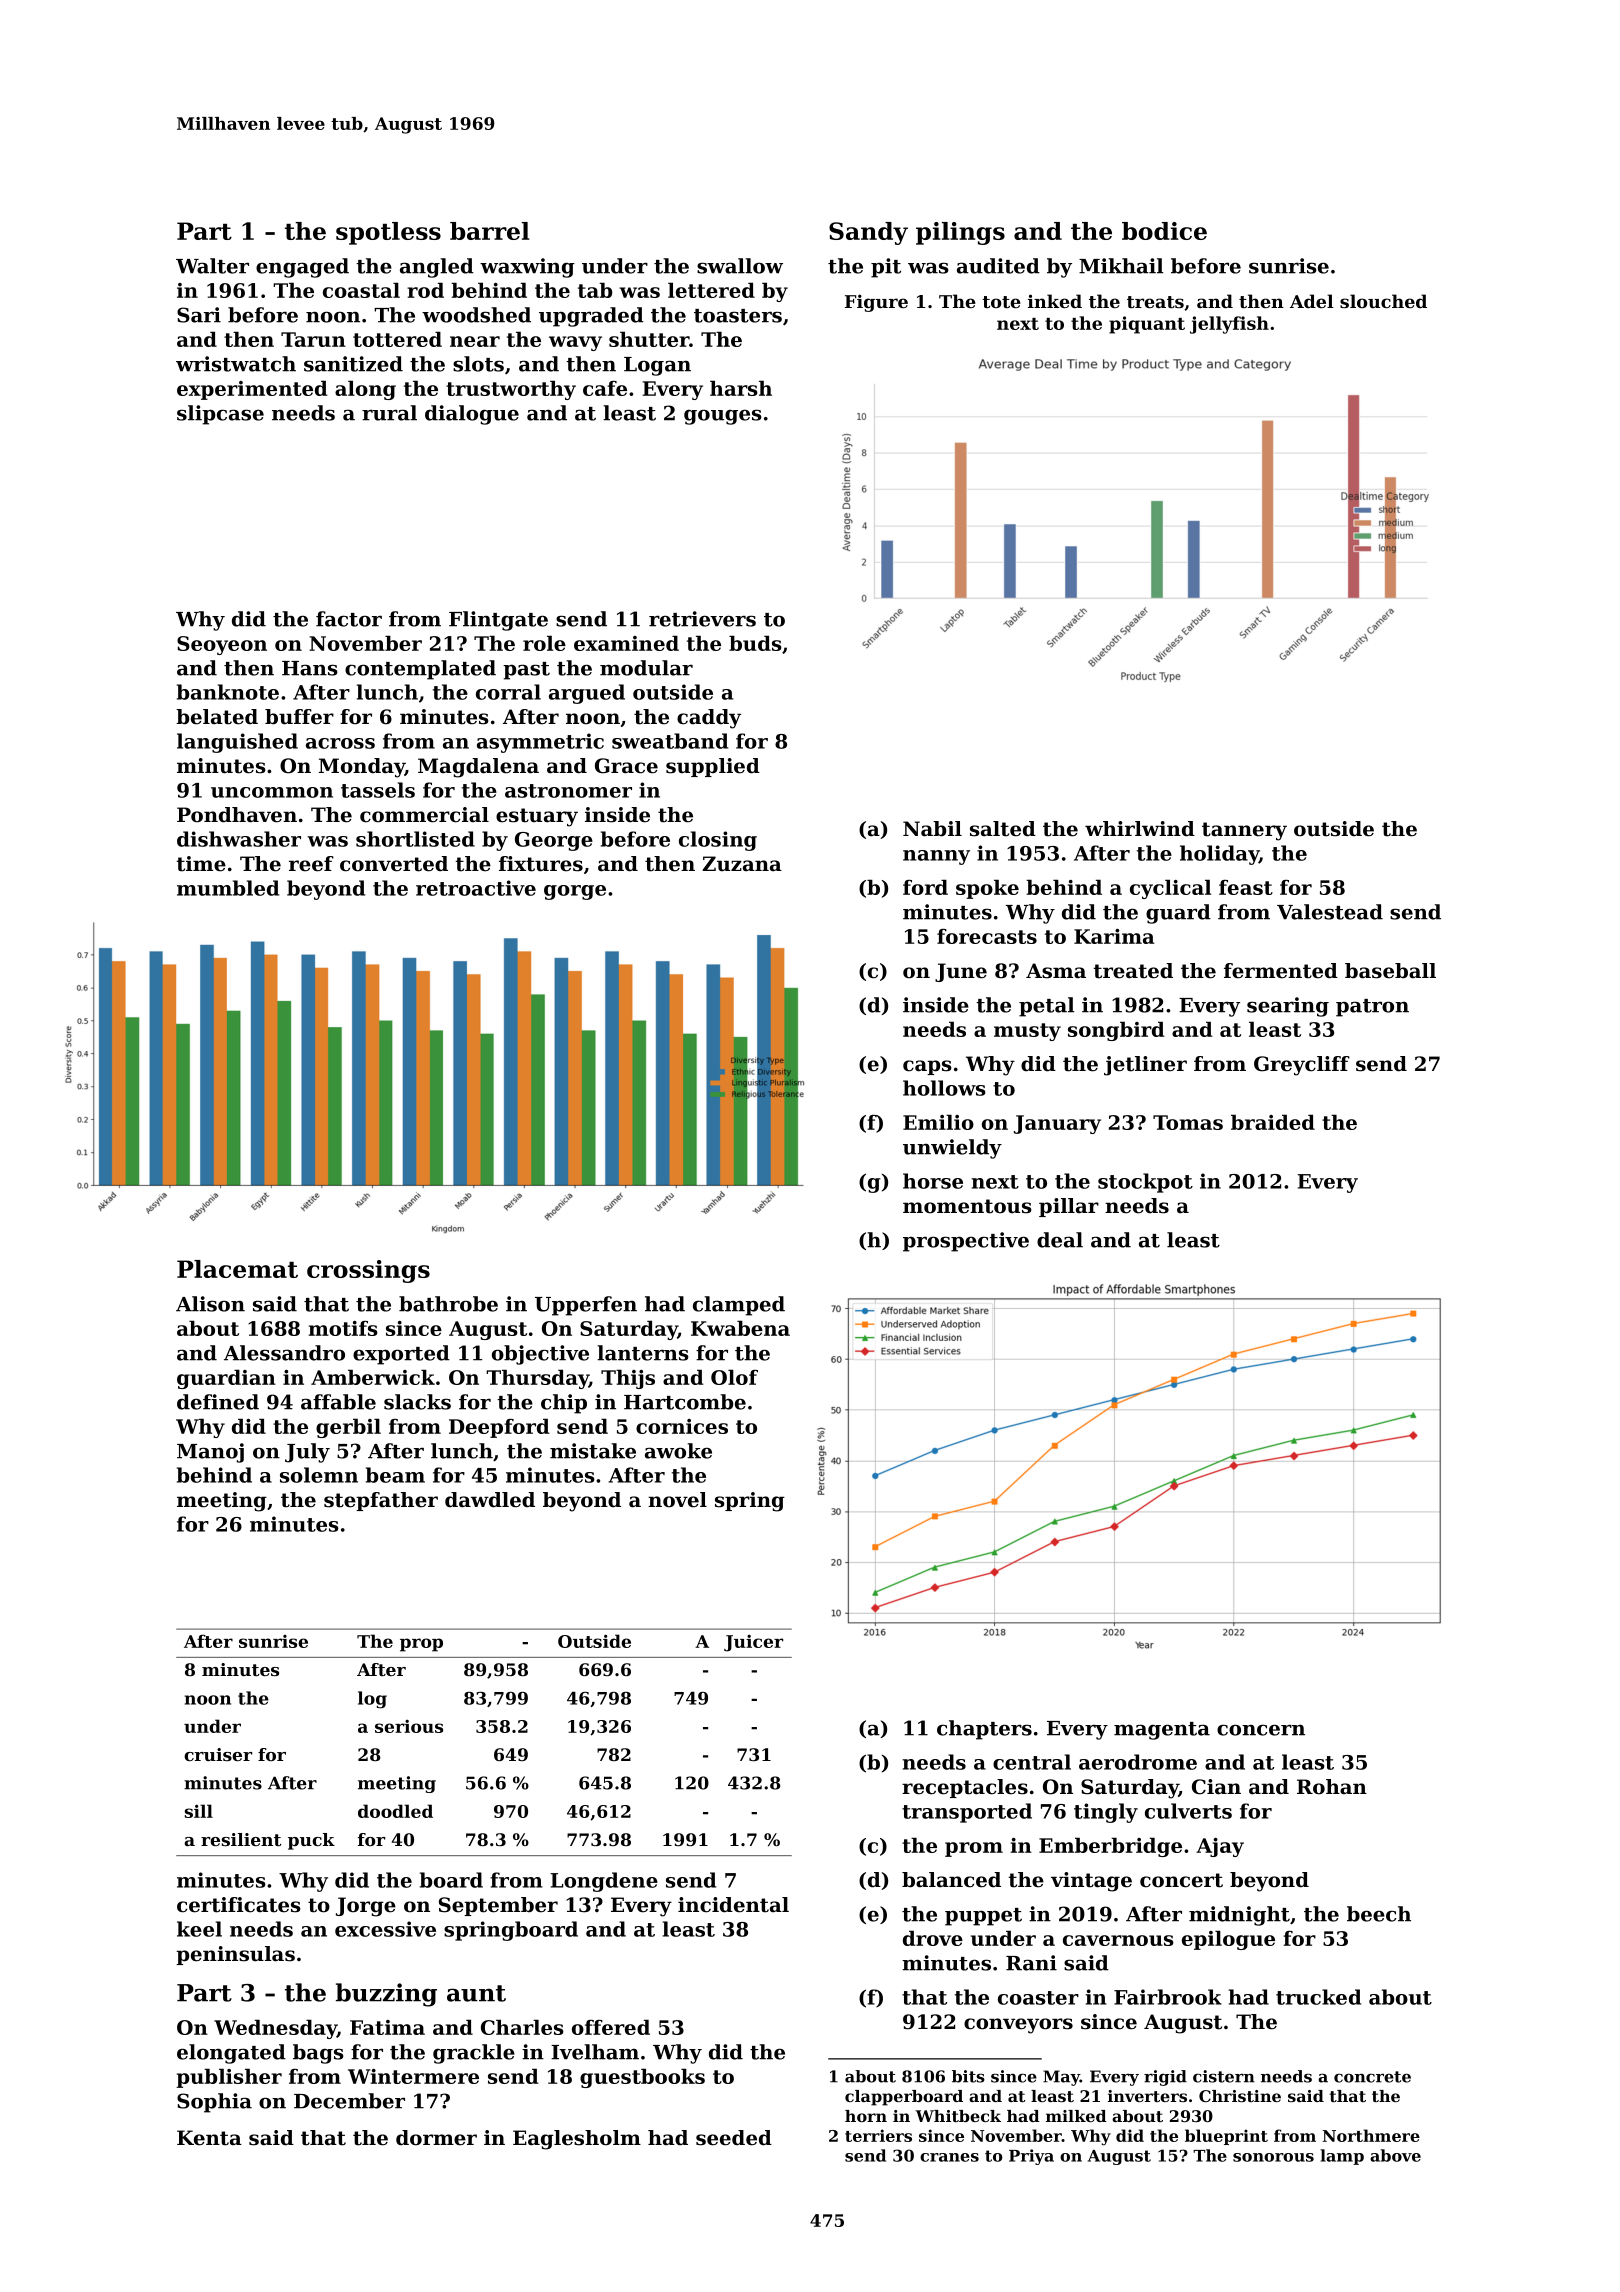  What do you see at coordinates (868, 233) in the screenshot?
I see `Sandy` at bounding box center [868, 233].
